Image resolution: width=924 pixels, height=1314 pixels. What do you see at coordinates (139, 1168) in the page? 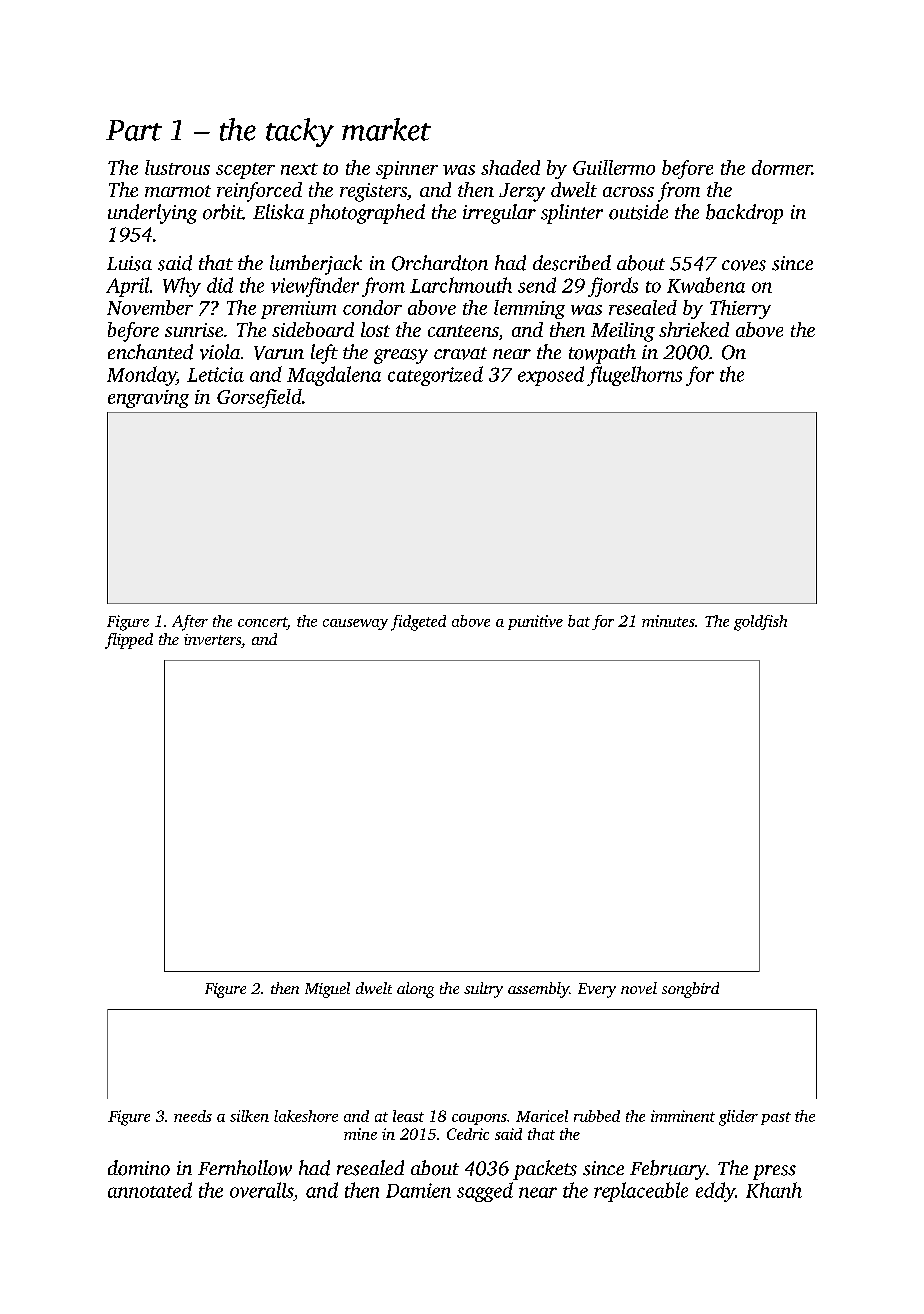
I see `domino` at bounding box center [139, 1168].
